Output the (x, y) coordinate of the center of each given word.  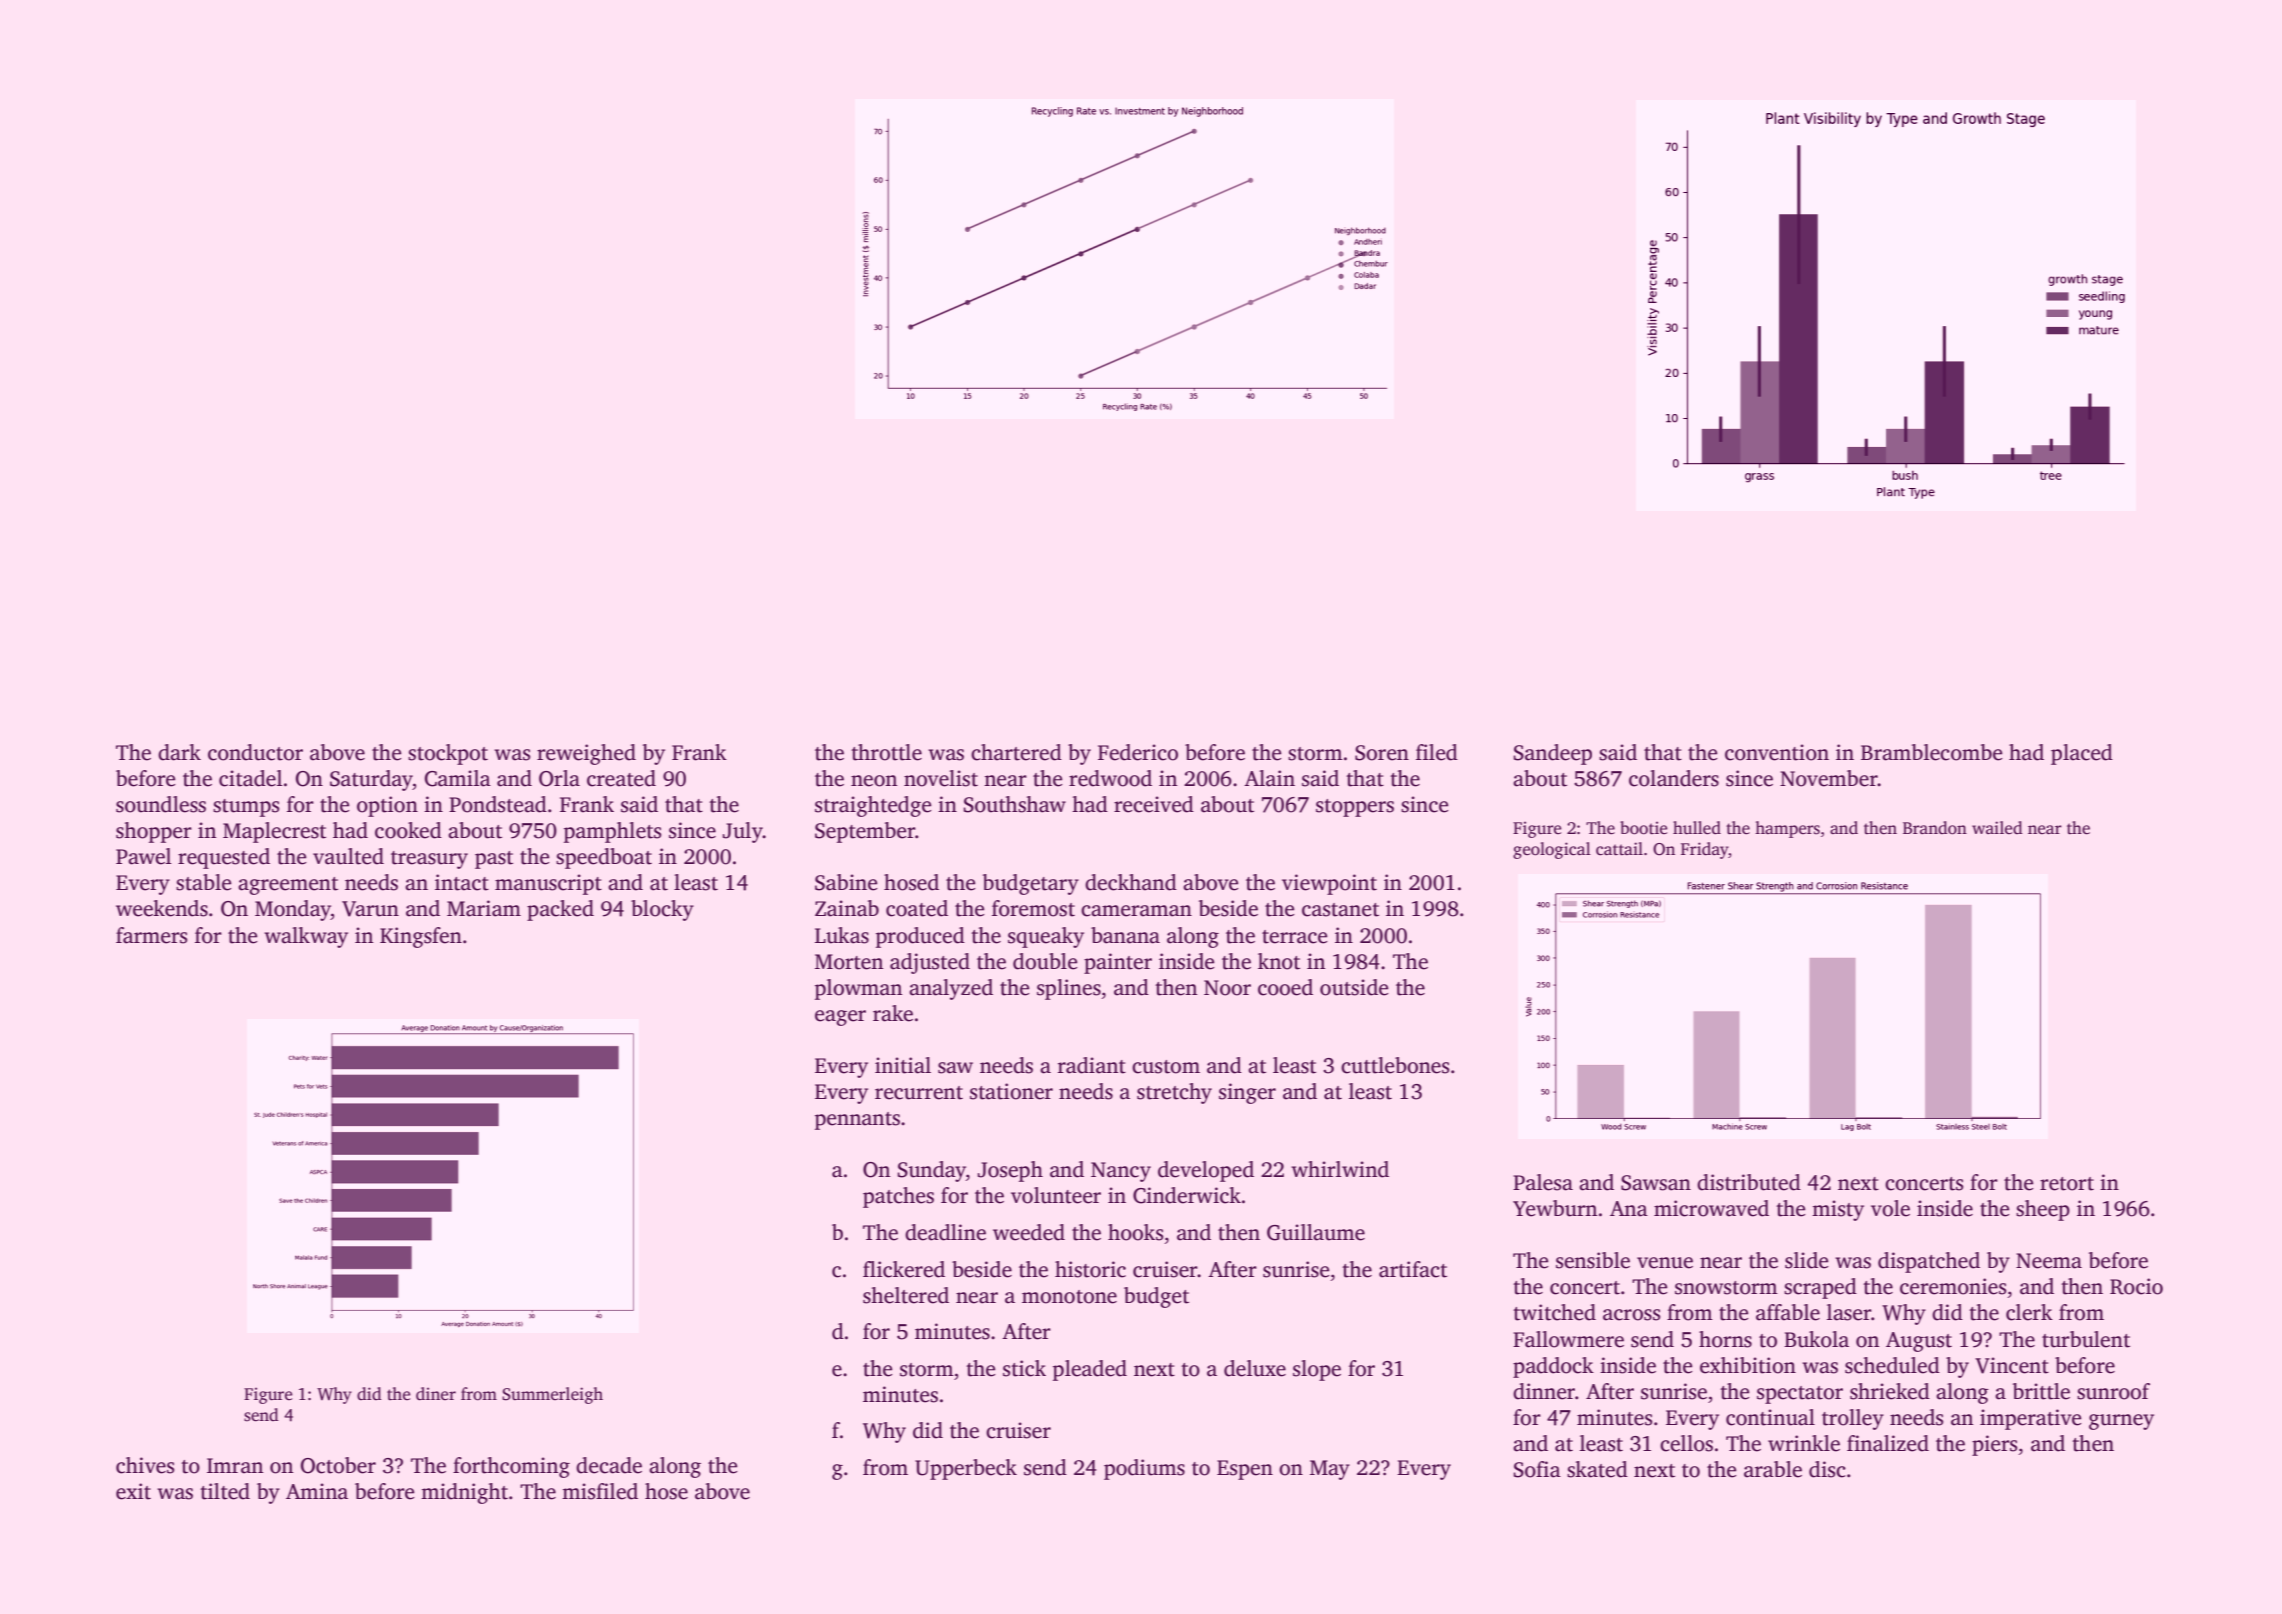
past (494, 860)
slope (1317, 1370)
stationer (1011, 1091)
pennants (857, 1121)
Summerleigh (552, 1395)
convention (1777, 752)
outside (1354, 987)
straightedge (873, 806)
